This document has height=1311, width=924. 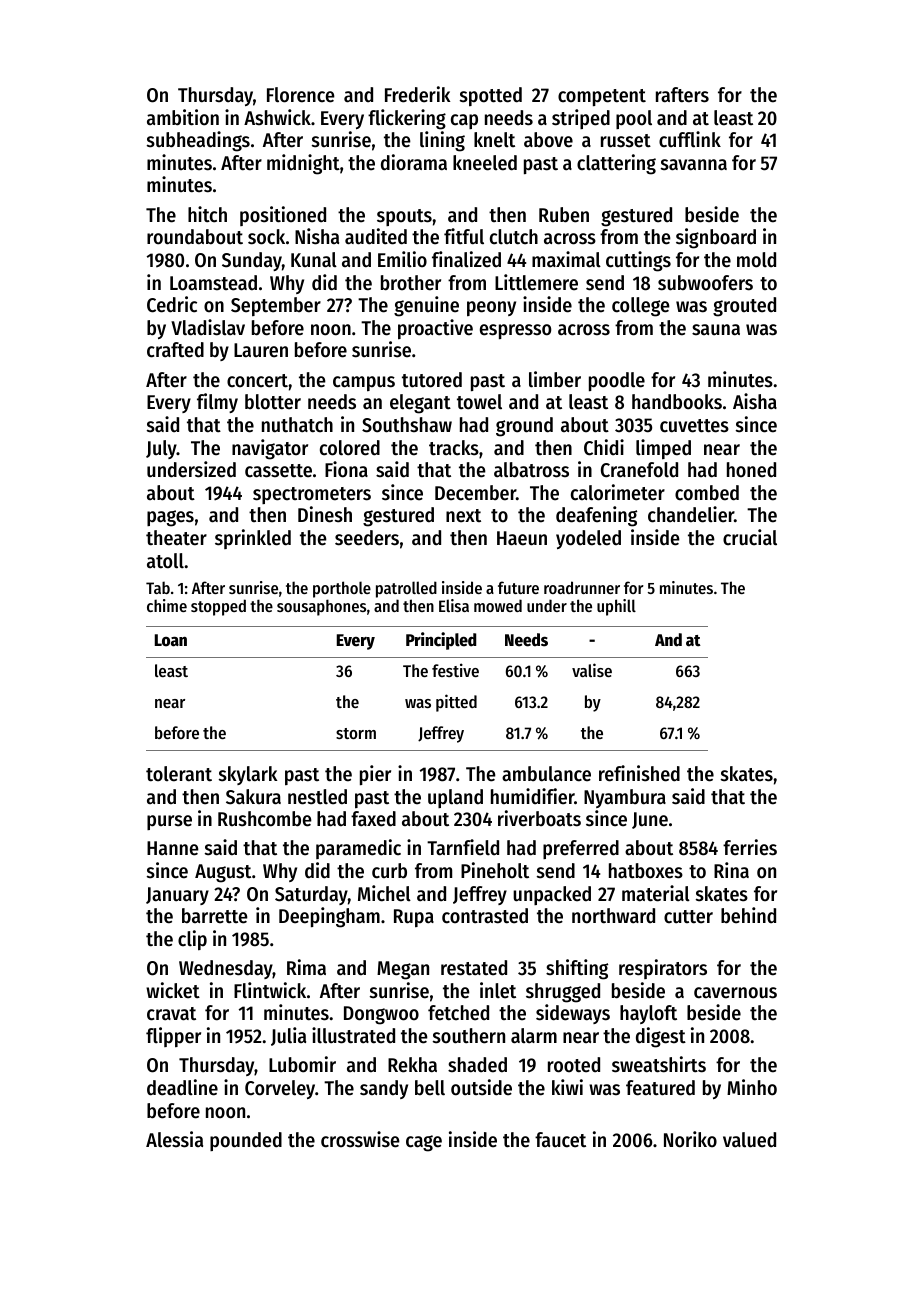 I want to click on crafted, so click(x=175, y=350).
